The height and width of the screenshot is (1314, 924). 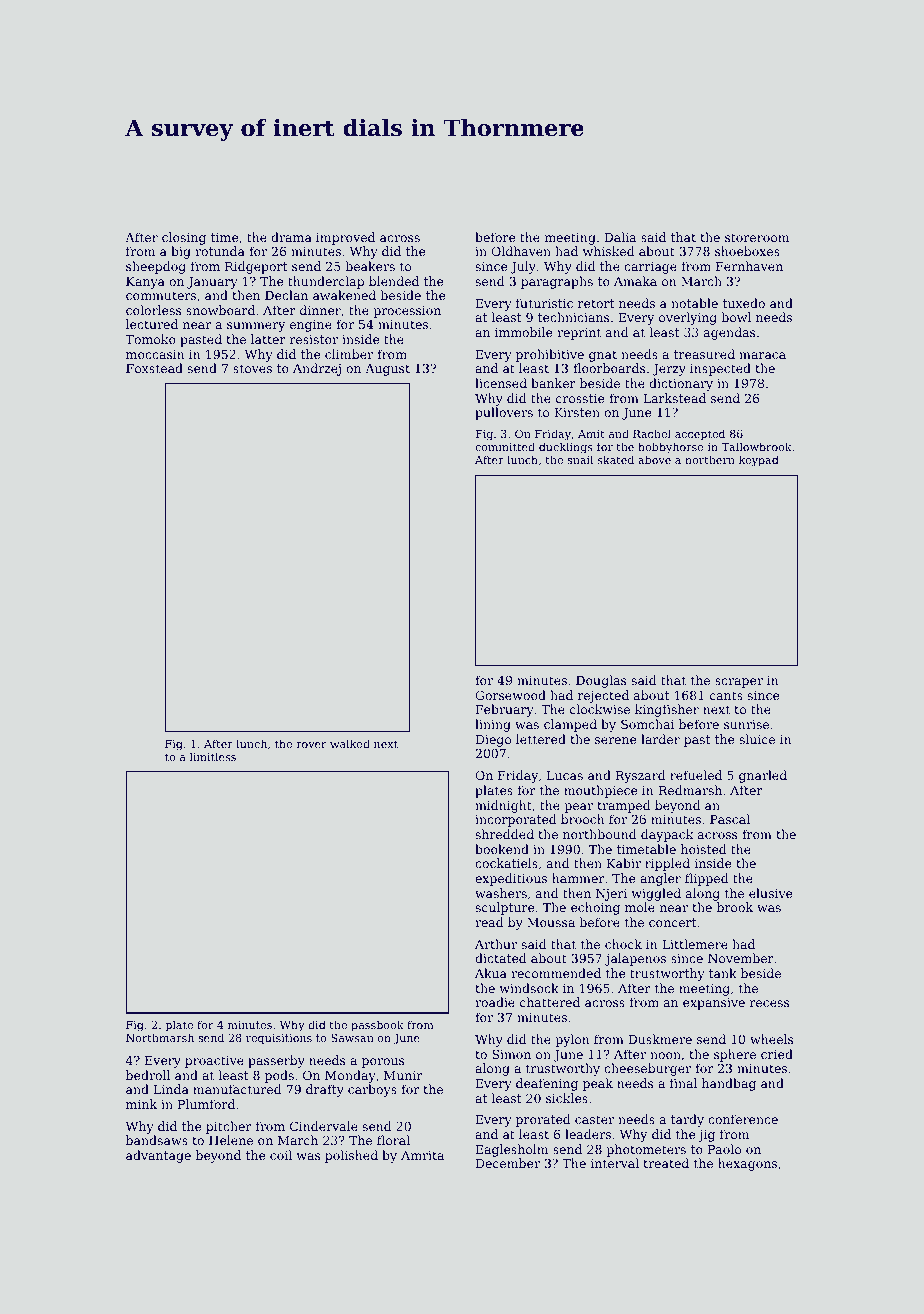 What do you see at coordinates (521, 251) in the screenshot?
I see `Oldhaven` at bounding box center [521, 251].
